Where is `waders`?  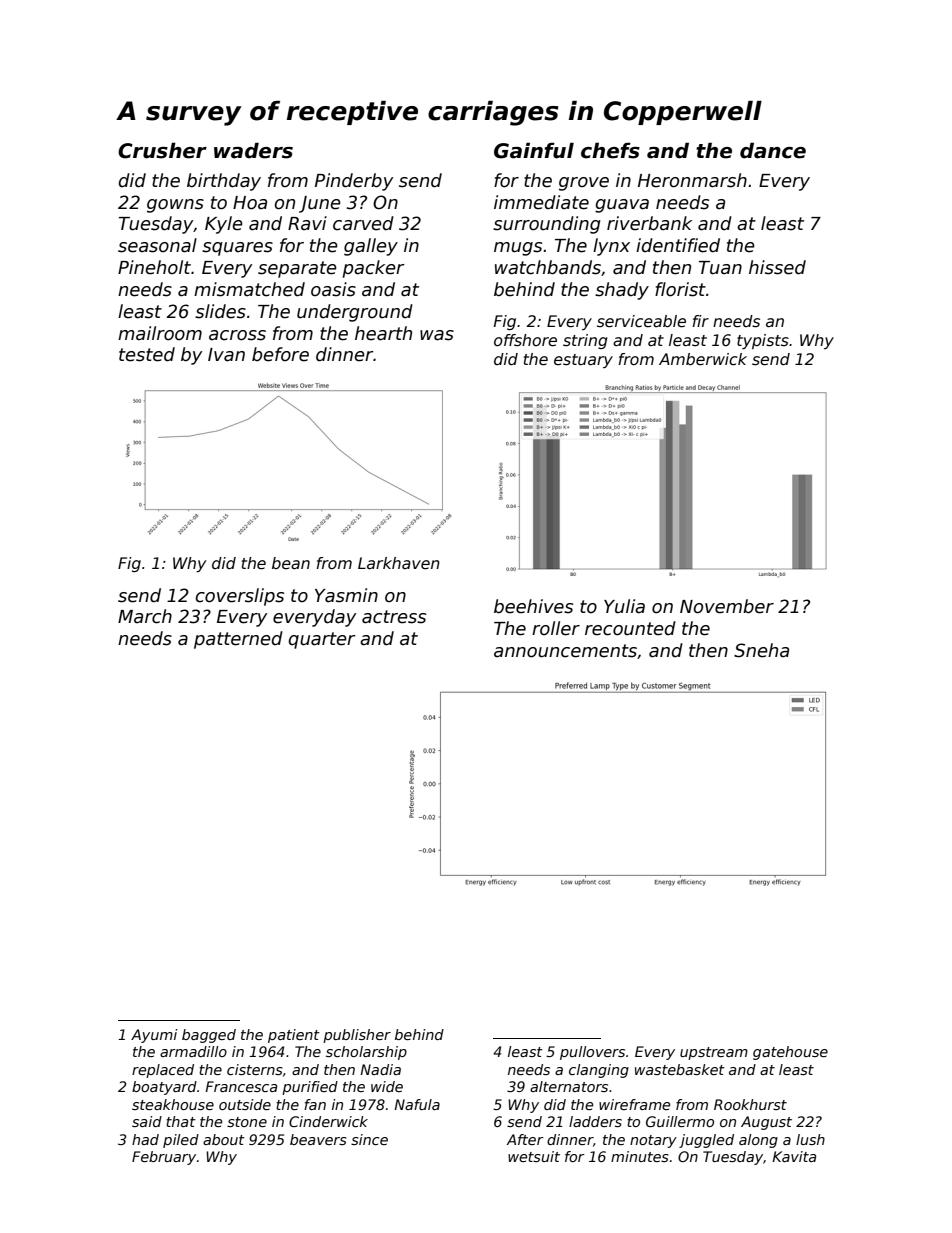 waders is located at coordinates (253, 150).
